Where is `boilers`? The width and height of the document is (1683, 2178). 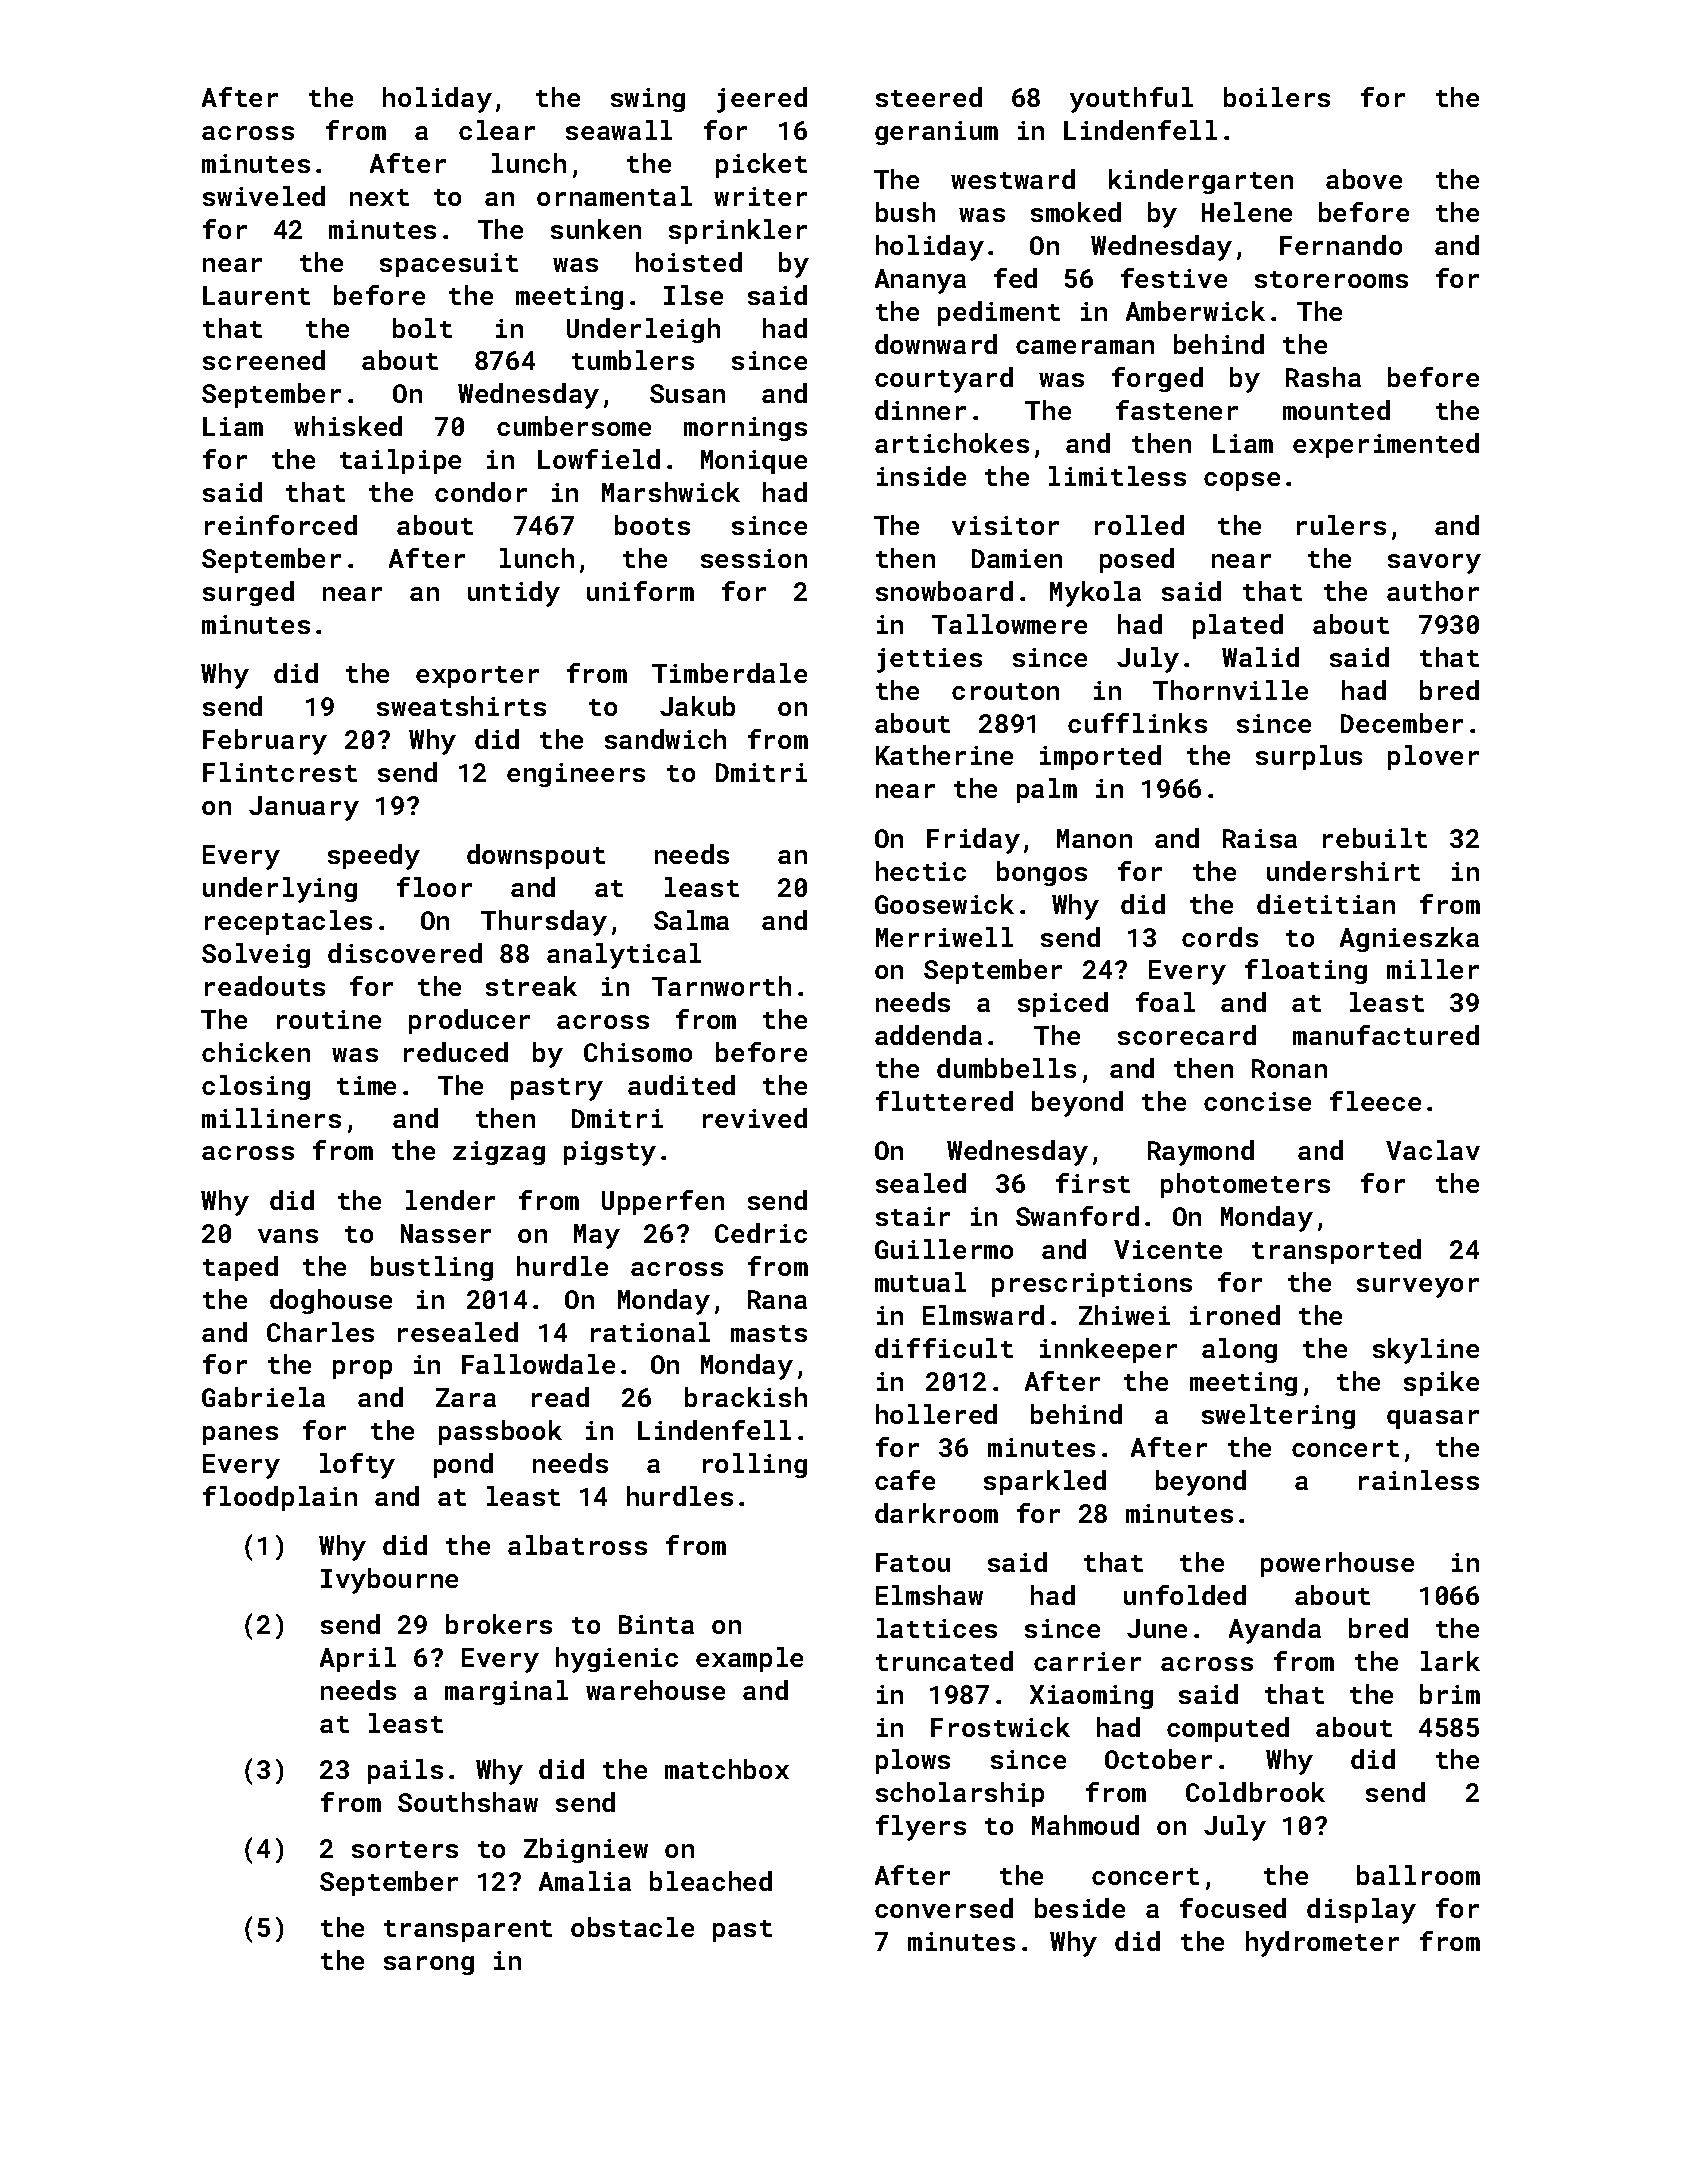 boilers is located at coordinates (1277, 97).
